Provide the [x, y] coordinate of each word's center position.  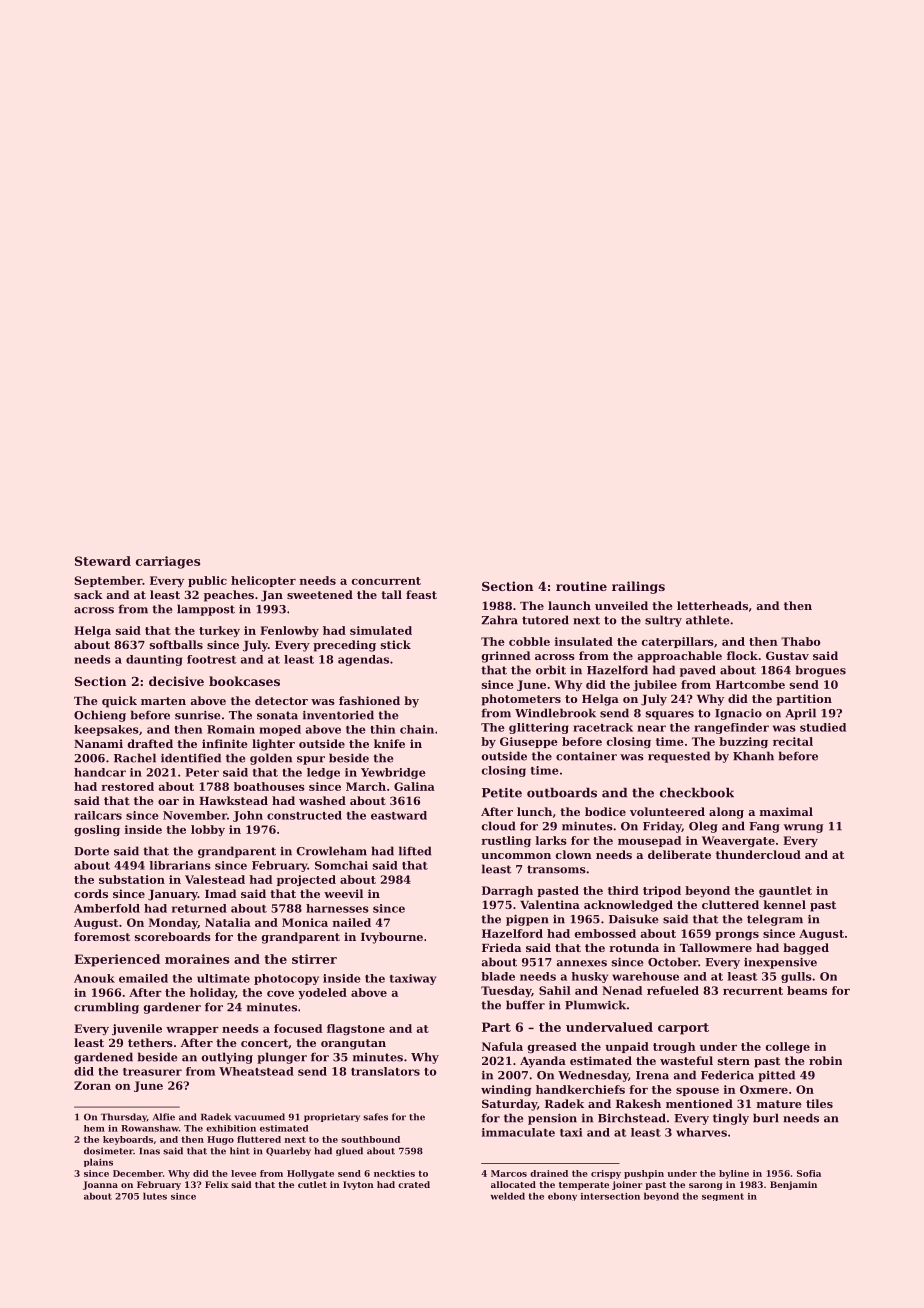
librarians [180, 865]
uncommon [516, 856]
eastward [399, 815]
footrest [212, 659]
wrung [803, 828]
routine [581, 586]
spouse [697, 1092]
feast [421, 594]
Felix [216, 1184]
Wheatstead [256, 1071]
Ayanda [543, 1062]
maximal [786, 811]
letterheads [712, 605]
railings [638, 587]
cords [91, 893]
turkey [219, 631]
